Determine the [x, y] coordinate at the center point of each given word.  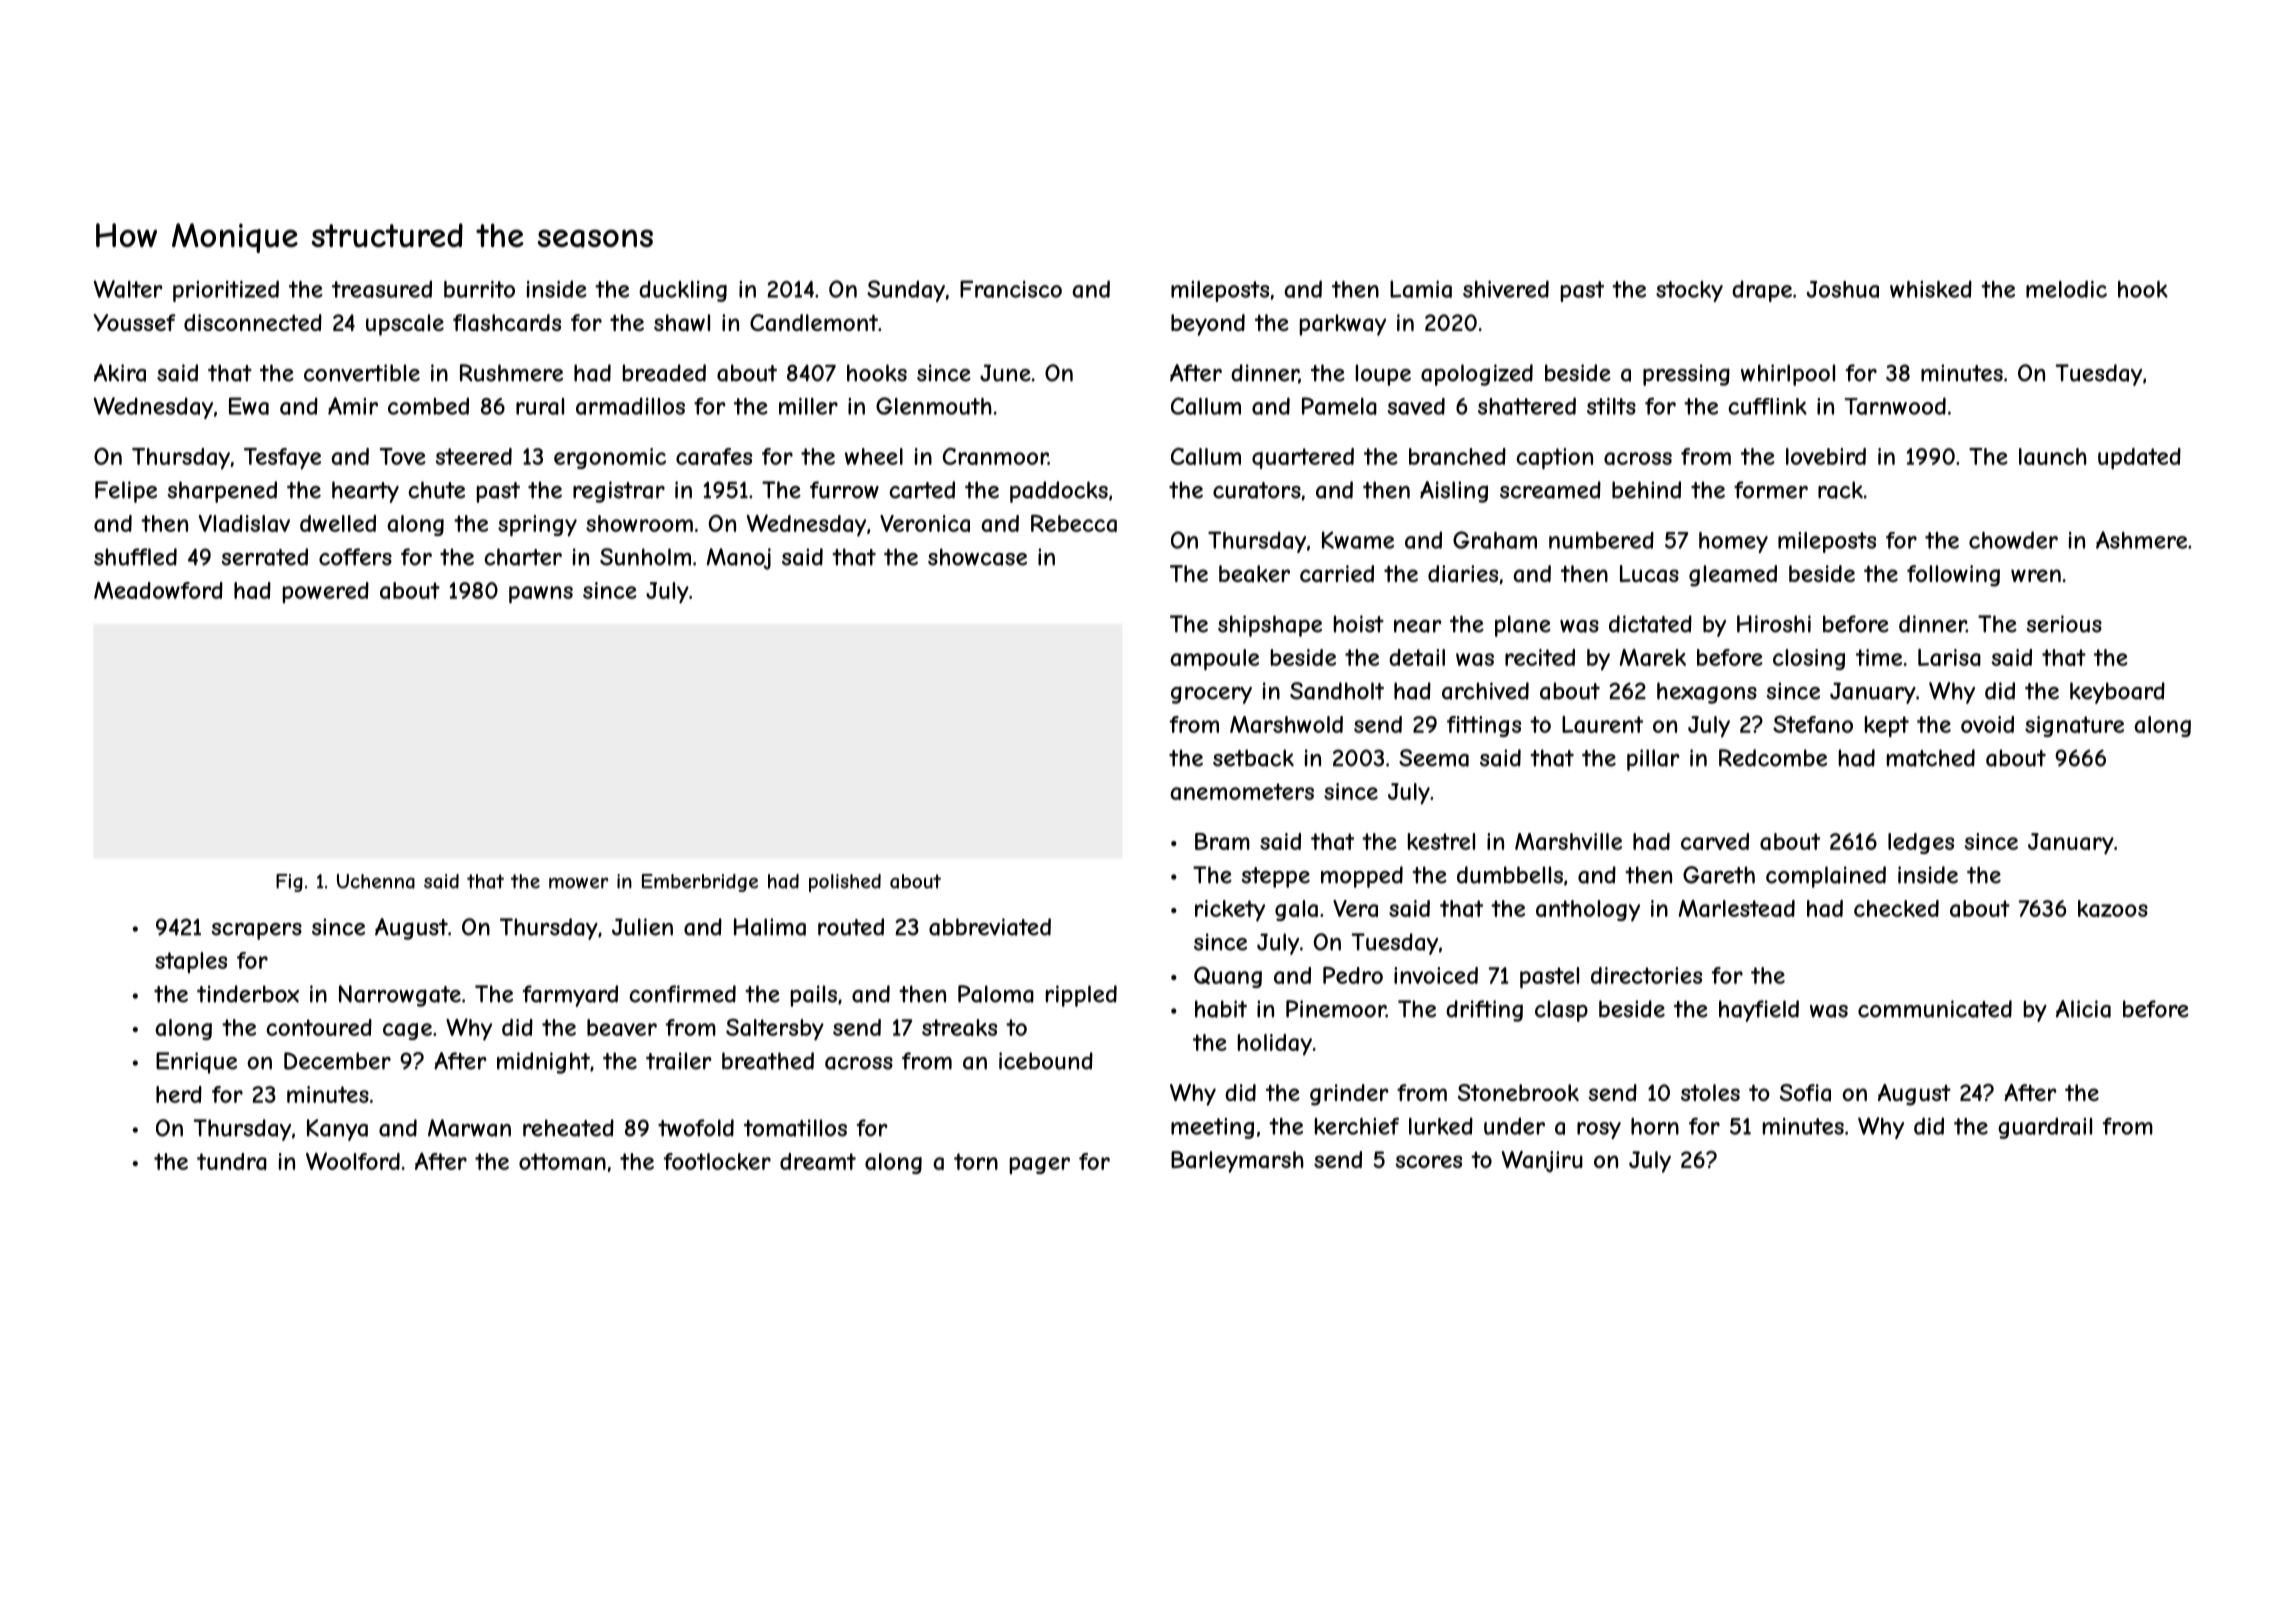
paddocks [1059, 492]
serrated [265, 557]
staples [191, 962]
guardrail [2045, 1128]
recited [1540, 657]
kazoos [2113, 908]
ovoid [1987, 724]
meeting [1212, 1128]
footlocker [717, 1161]
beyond [1208, 325]
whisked [1931, 289]
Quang [1228, 977]
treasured [382, 289]
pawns [541, 595]
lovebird [1826, 456]
